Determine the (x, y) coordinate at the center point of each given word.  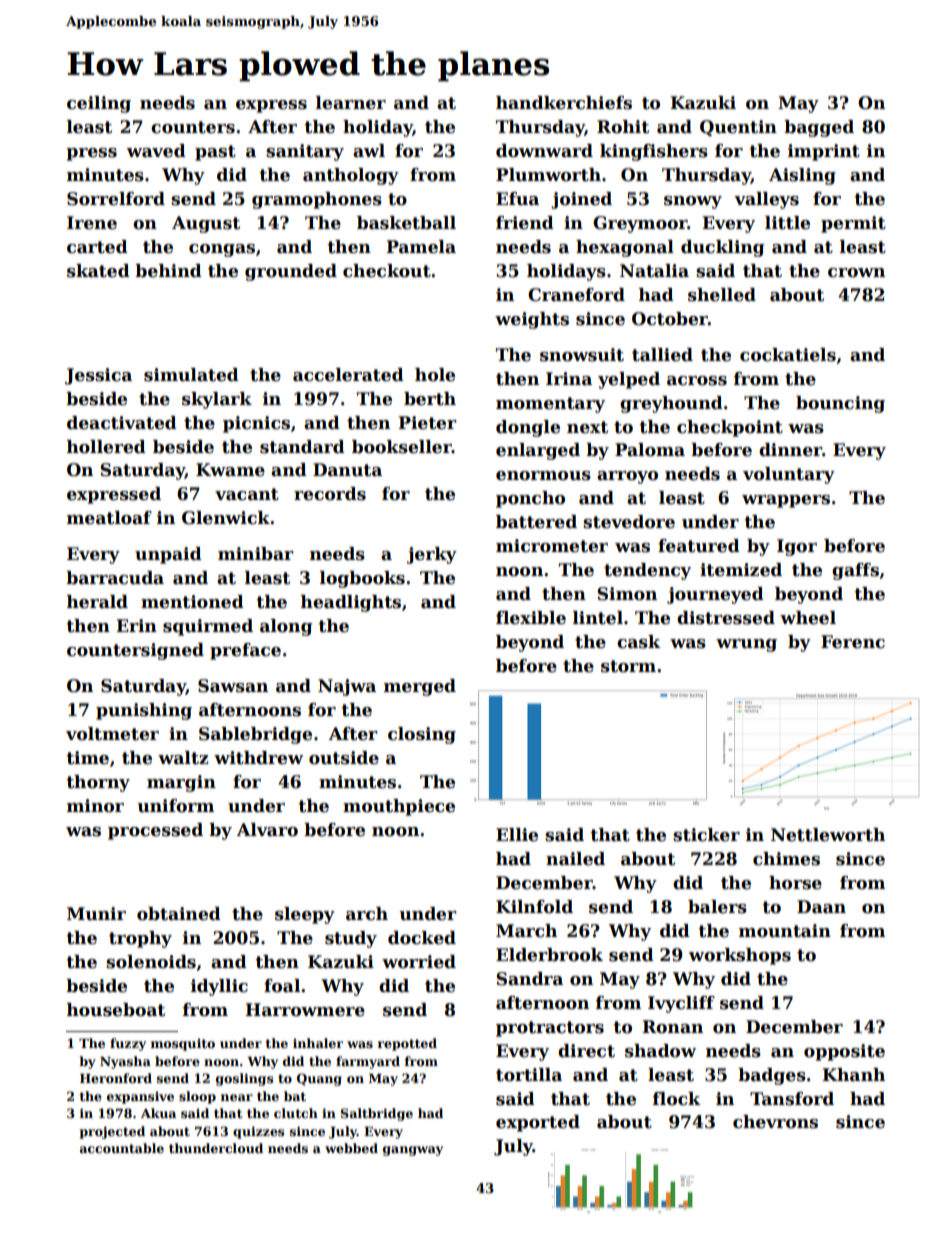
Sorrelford (116, 199)
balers (717, 907)
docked (422, 938)
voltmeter (112, 734)
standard (302, 447)
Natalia (654, 271)
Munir (96, 914)
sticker (706, 835)
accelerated (348, 375)
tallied (662, 355)
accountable (122, 1148)
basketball (406, 223)
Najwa (347, 687)
